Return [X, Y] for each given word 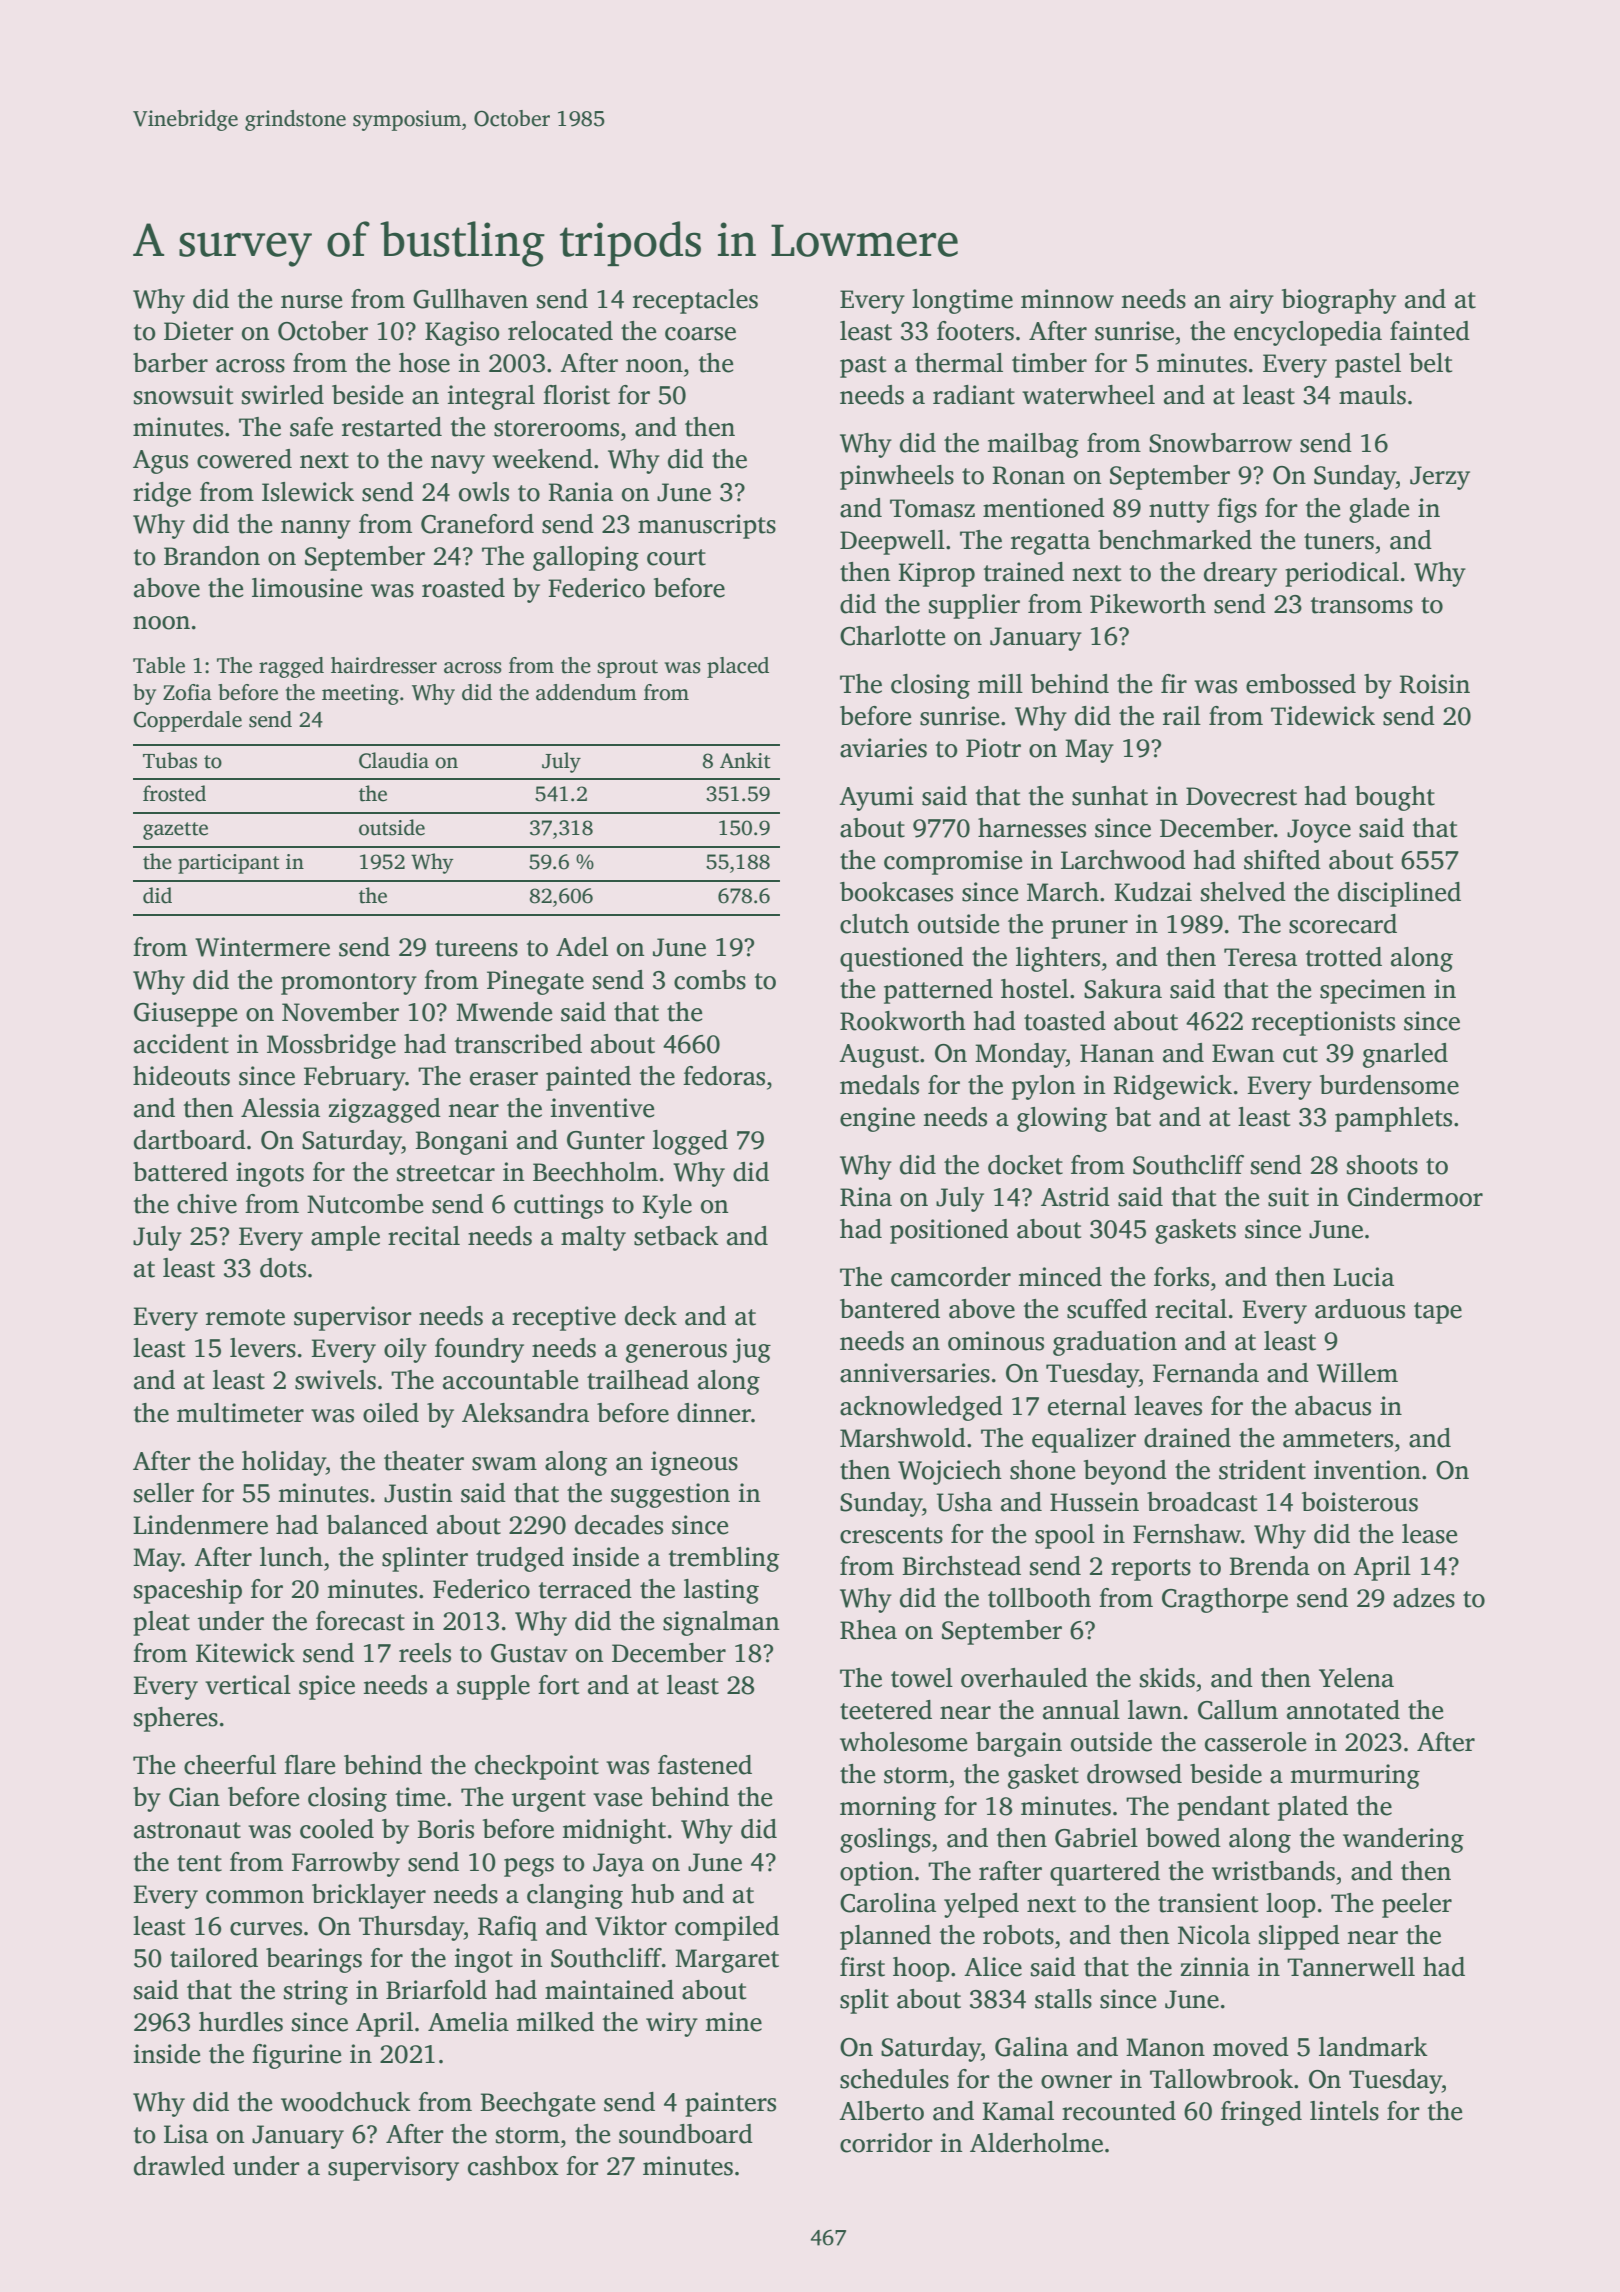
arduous [1360, 1309]
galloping [586, 558]
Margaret [727, 1961]
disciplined [1399, 894]
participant [229, 864]
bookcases [896, 892]
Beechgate [537, 2104]
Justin [418, 1493]
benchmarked [1175, 540]
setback [676, 1236]
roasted [463, 588]
